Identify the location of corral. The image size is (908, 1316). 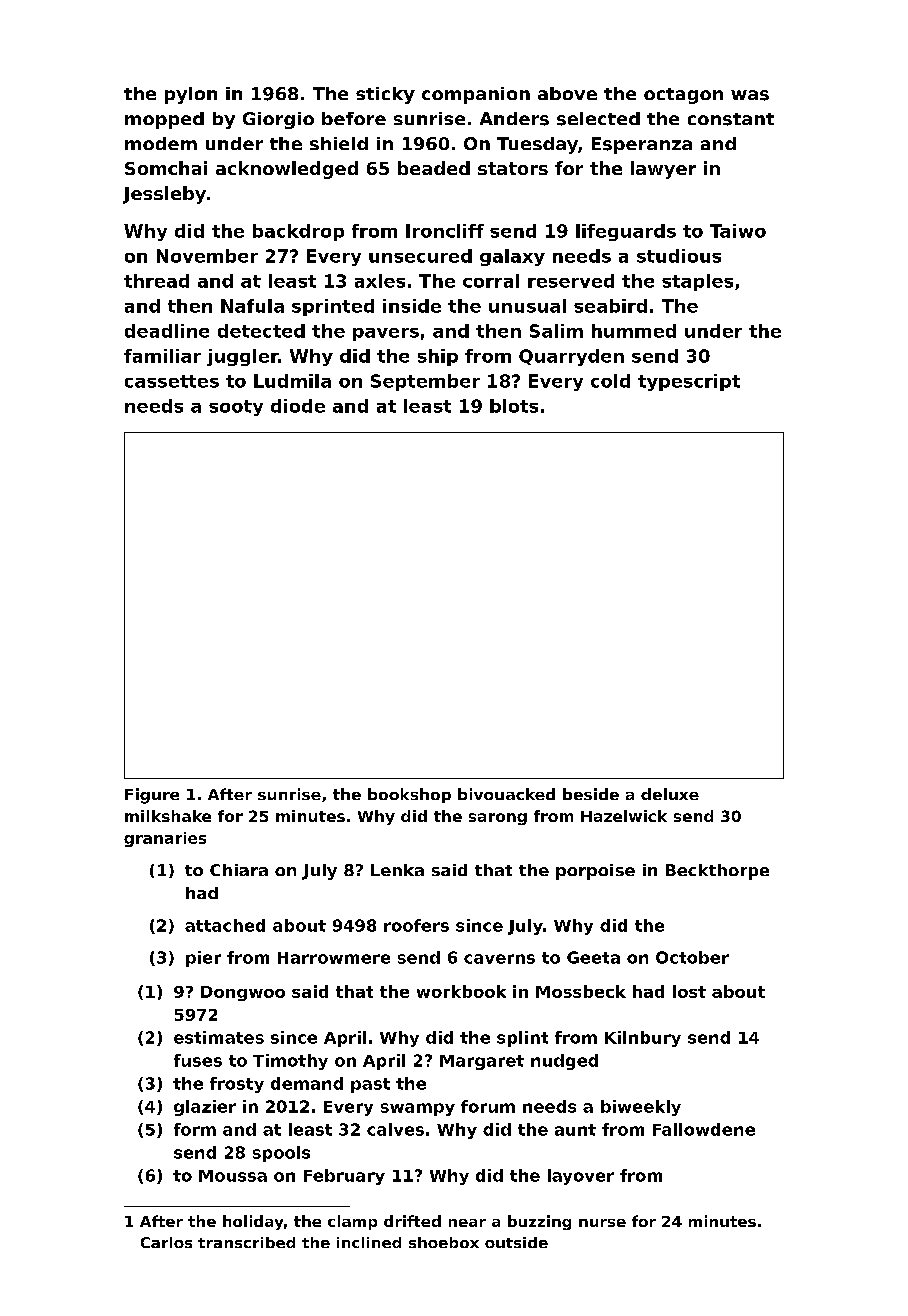
(491, 281).
